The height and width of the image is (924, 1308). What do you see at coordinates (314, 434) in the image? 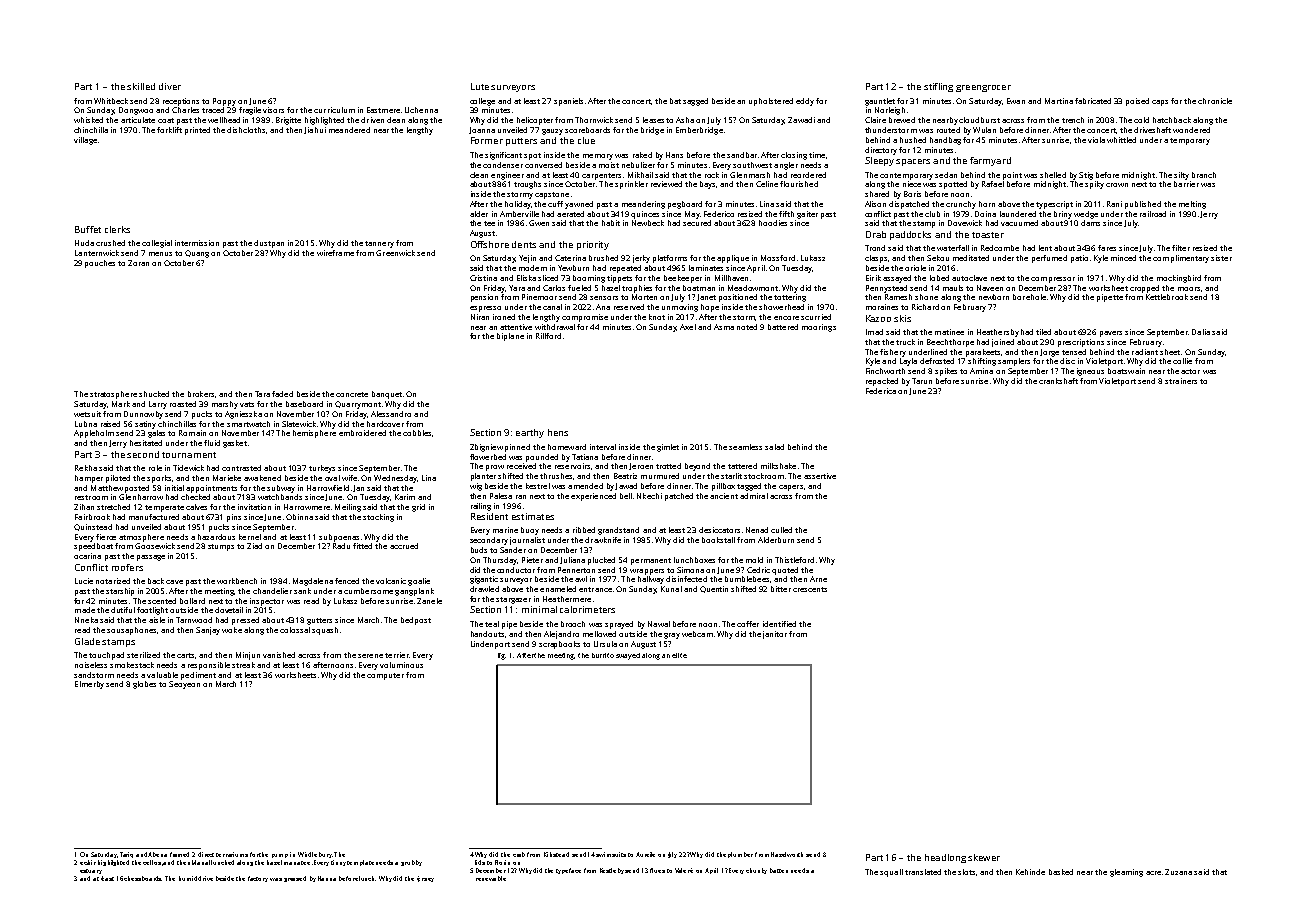
I see `hemisphere` at bounding box center [314, 434].
